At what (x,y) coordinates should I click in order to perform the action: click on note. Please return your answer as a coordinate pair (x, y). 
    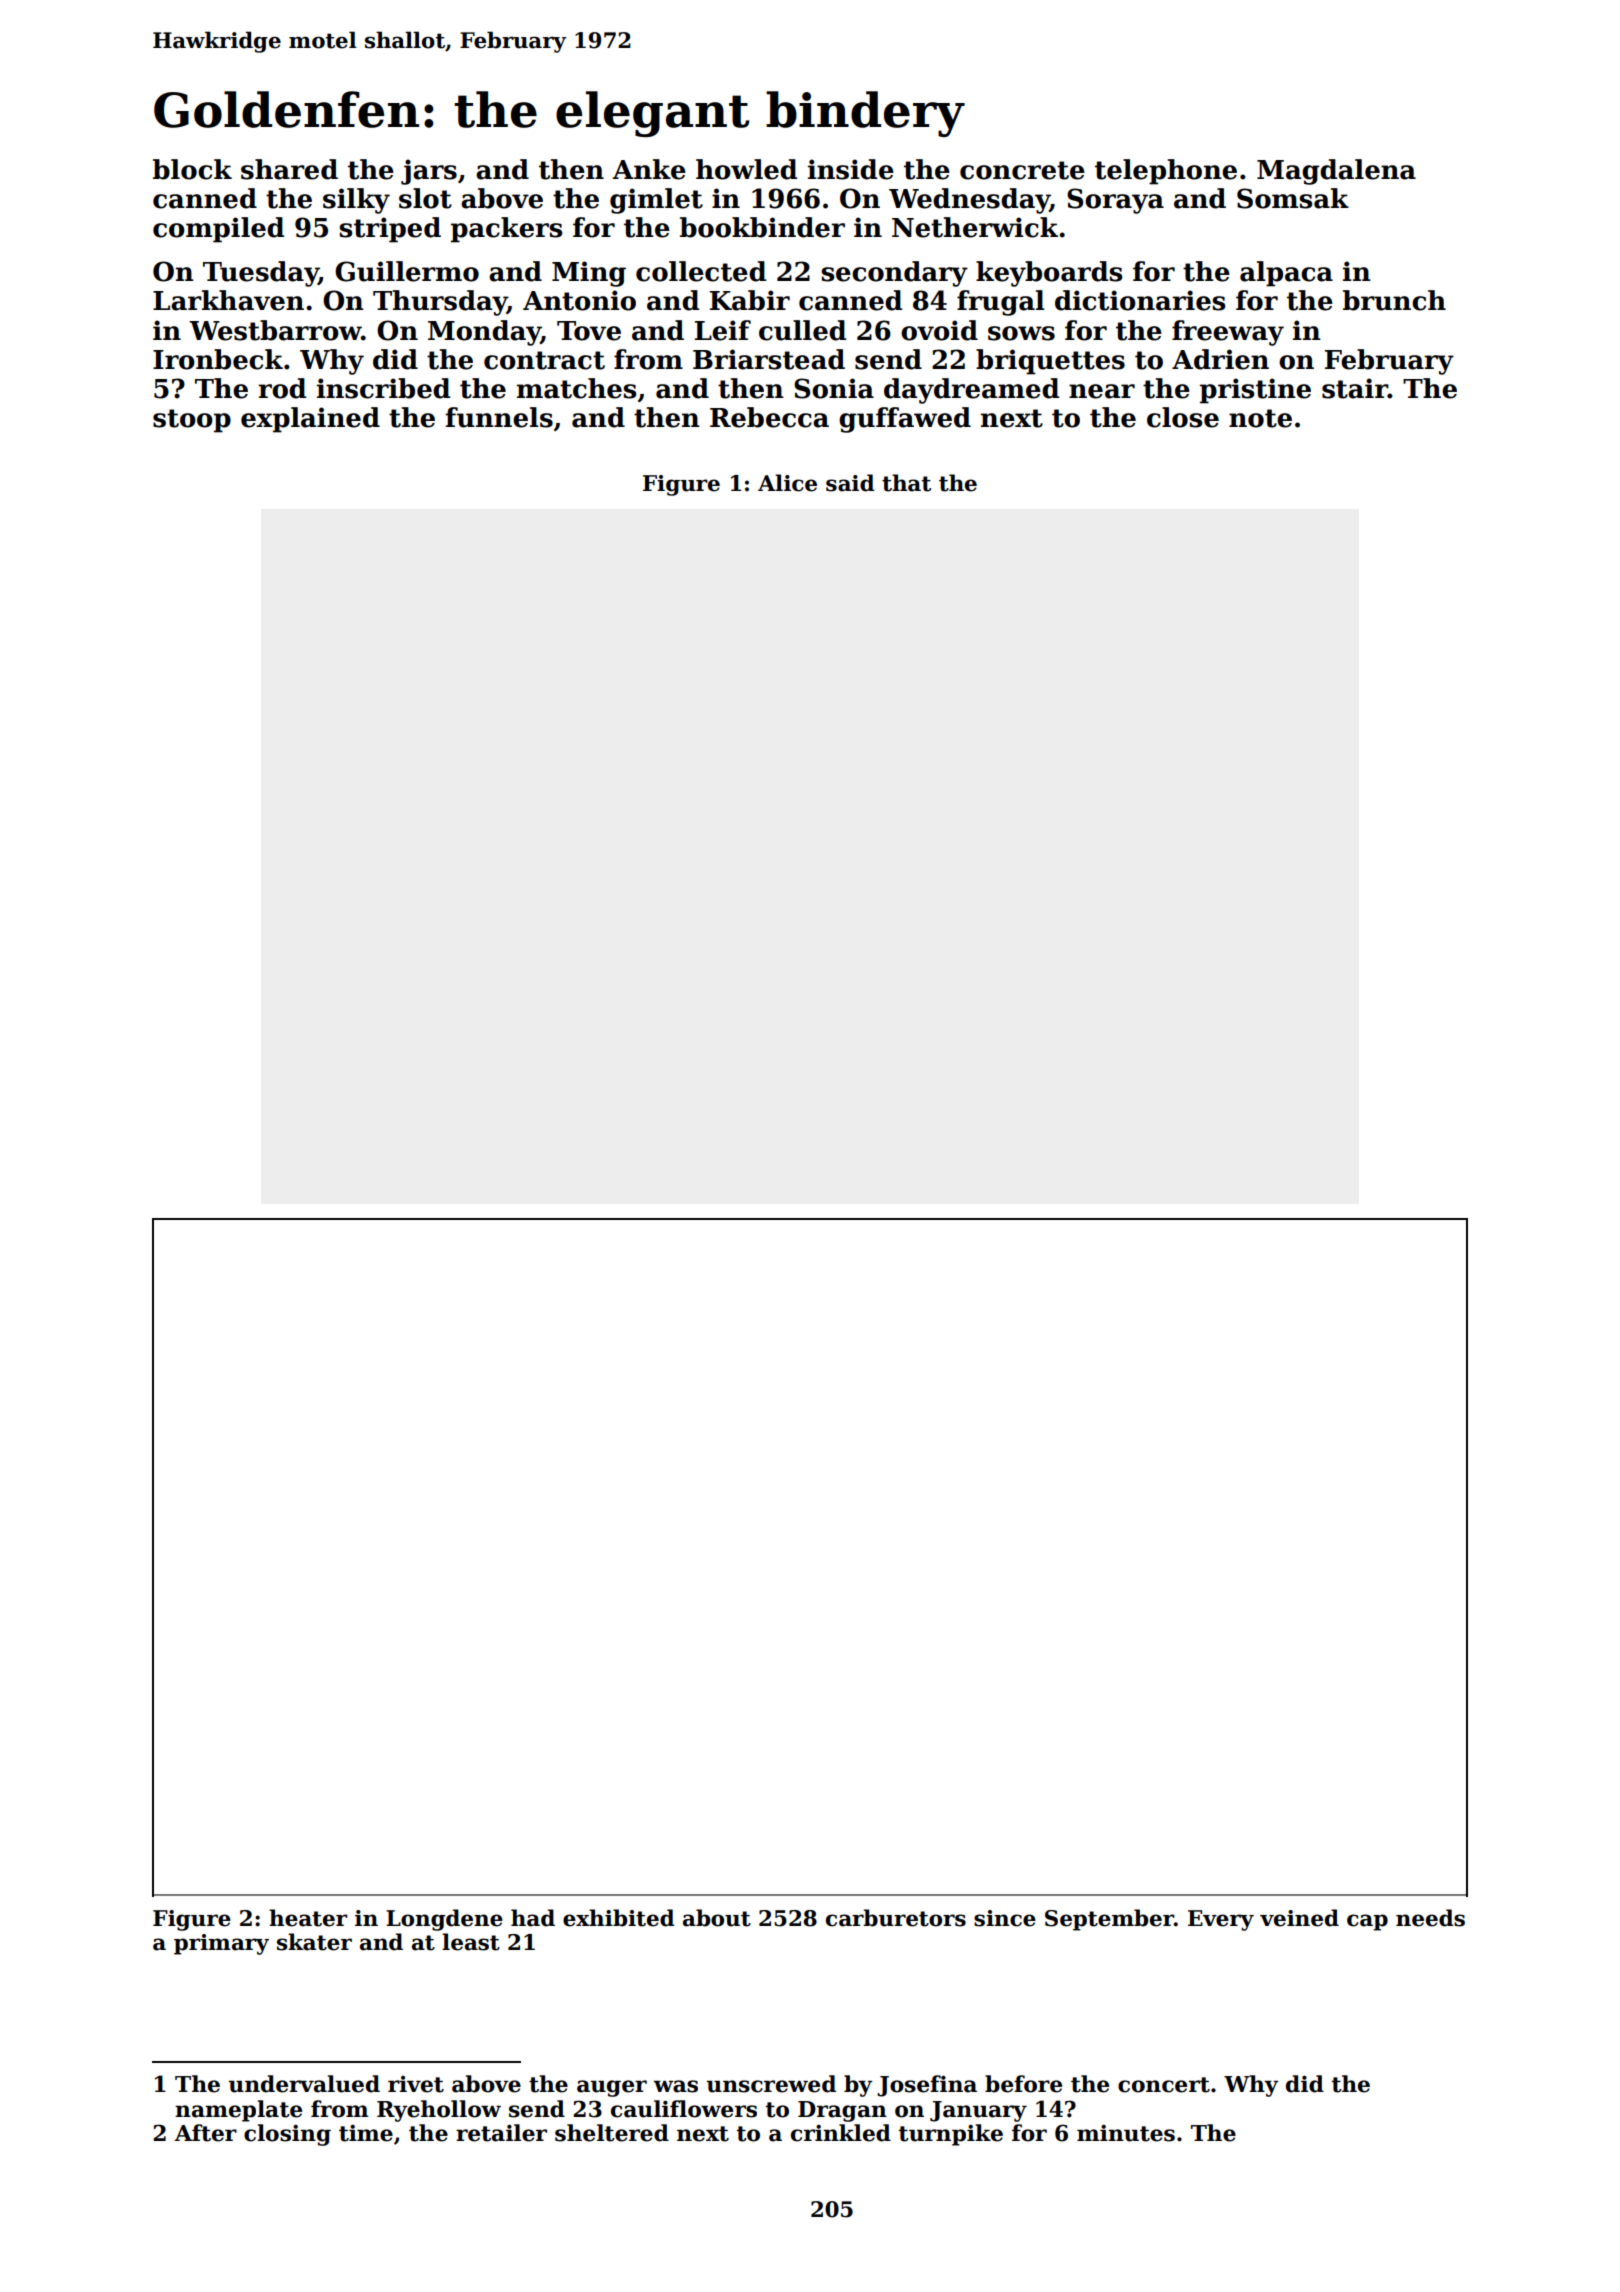
    Looking at the image, I should click on (1260, 418).
